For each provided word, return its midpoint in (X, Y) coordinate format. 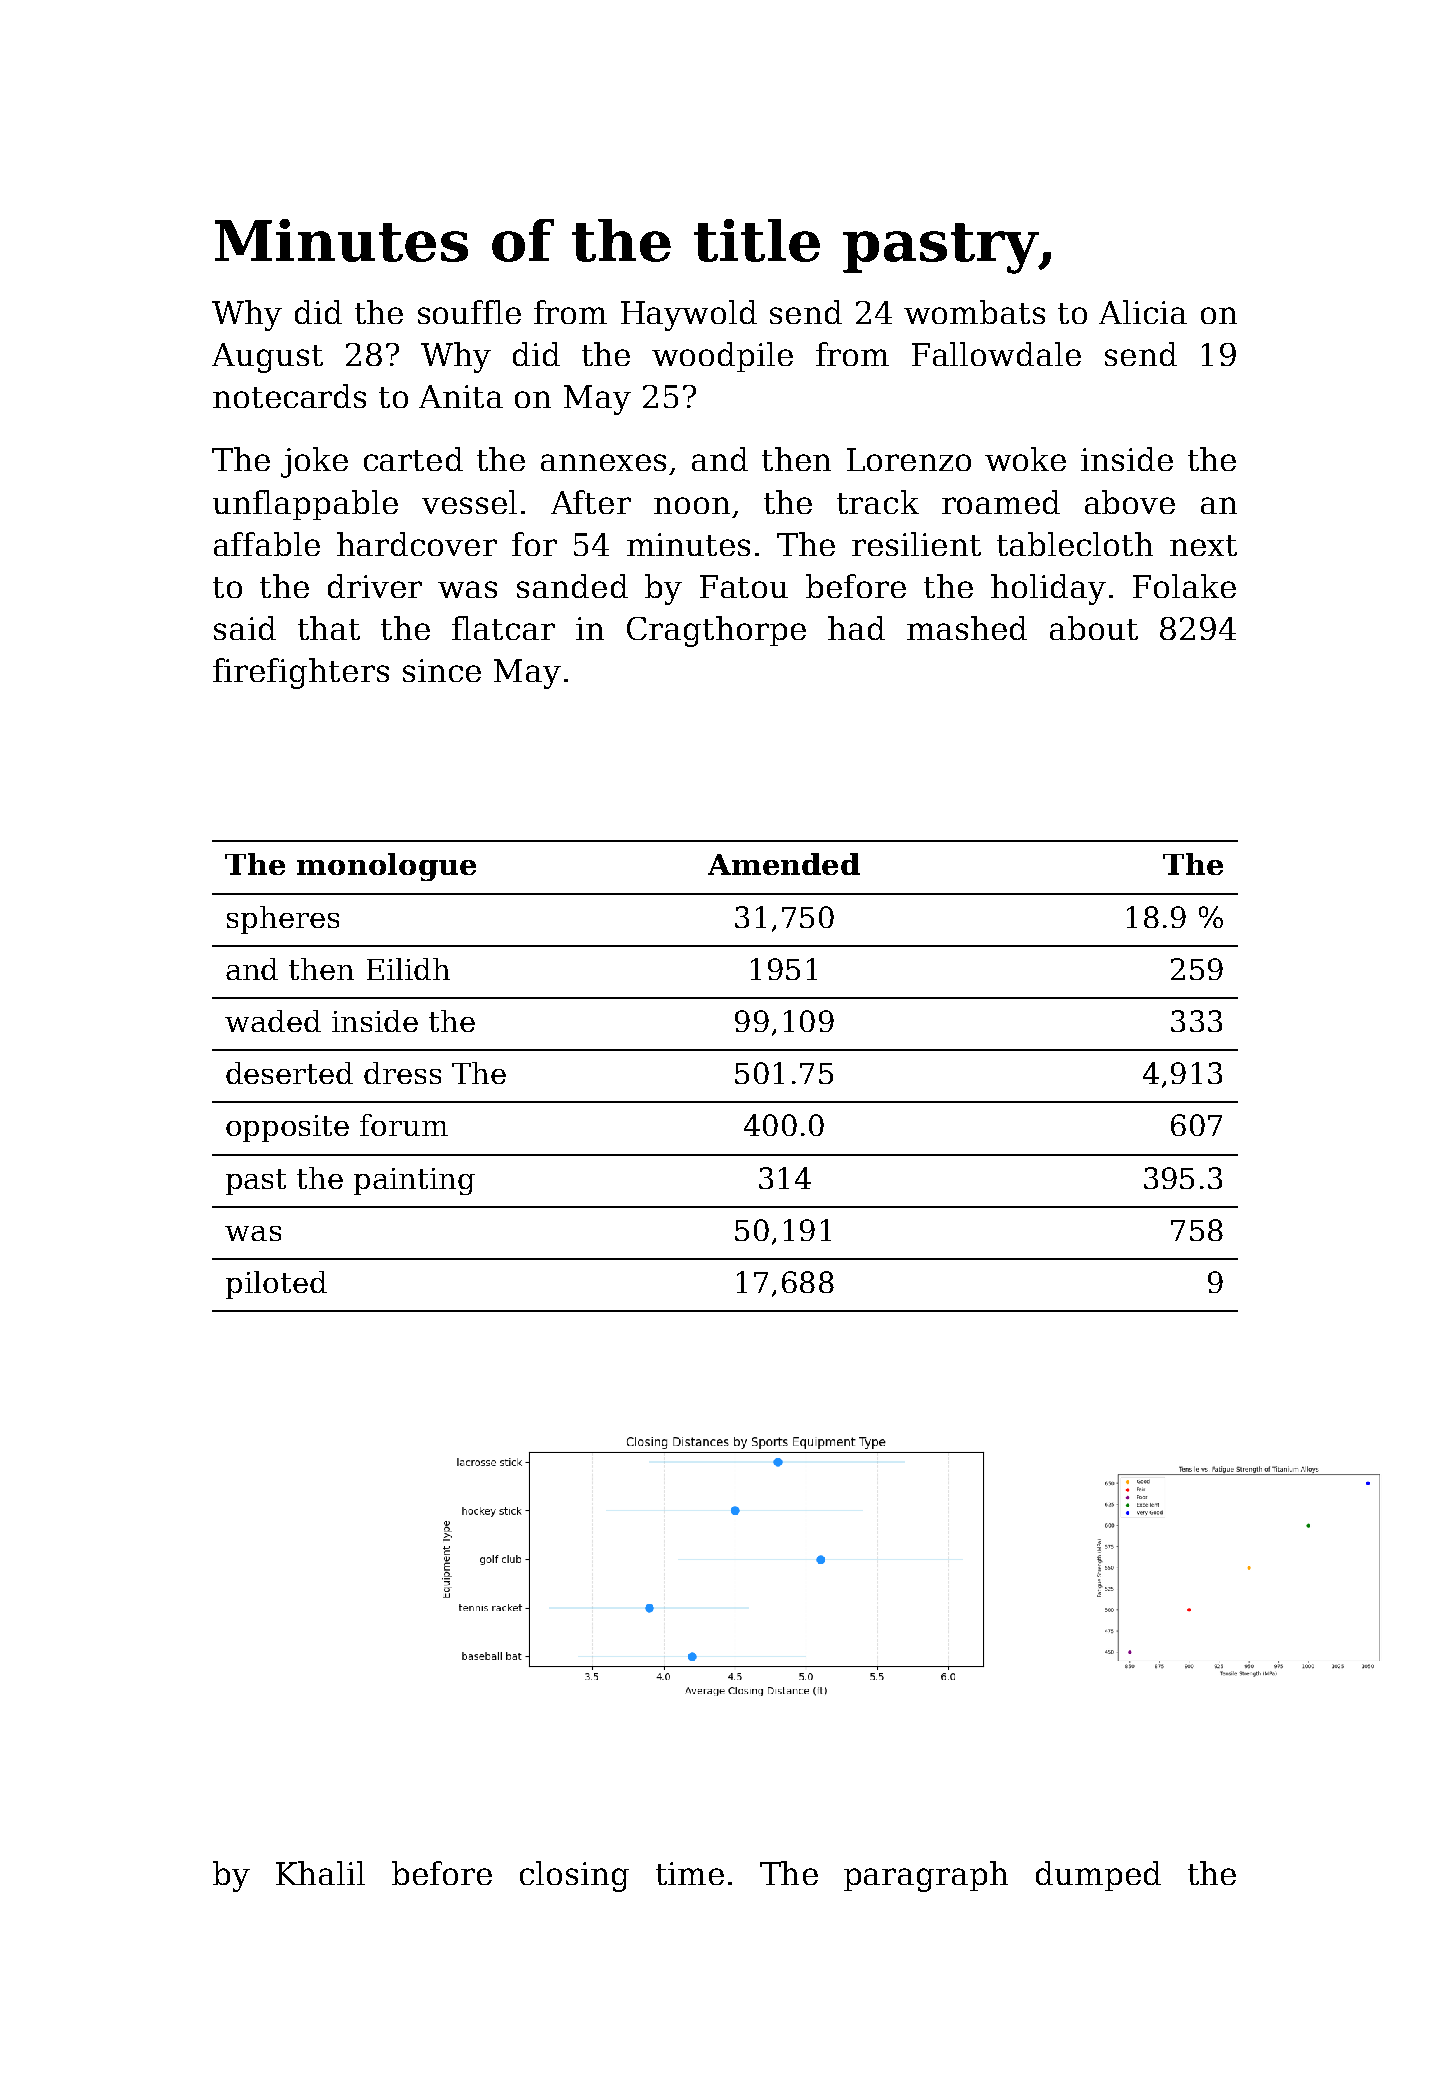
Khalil (320, 1873)
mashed (967, 628)
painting (414, 1181)
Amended (784, 864)
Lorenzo (909, 459)
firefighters (301, 673)
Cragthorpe (716, 631)
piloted (276, 1285)
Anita (461, 396)
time (690, 1873)
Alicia (1143, 312)
